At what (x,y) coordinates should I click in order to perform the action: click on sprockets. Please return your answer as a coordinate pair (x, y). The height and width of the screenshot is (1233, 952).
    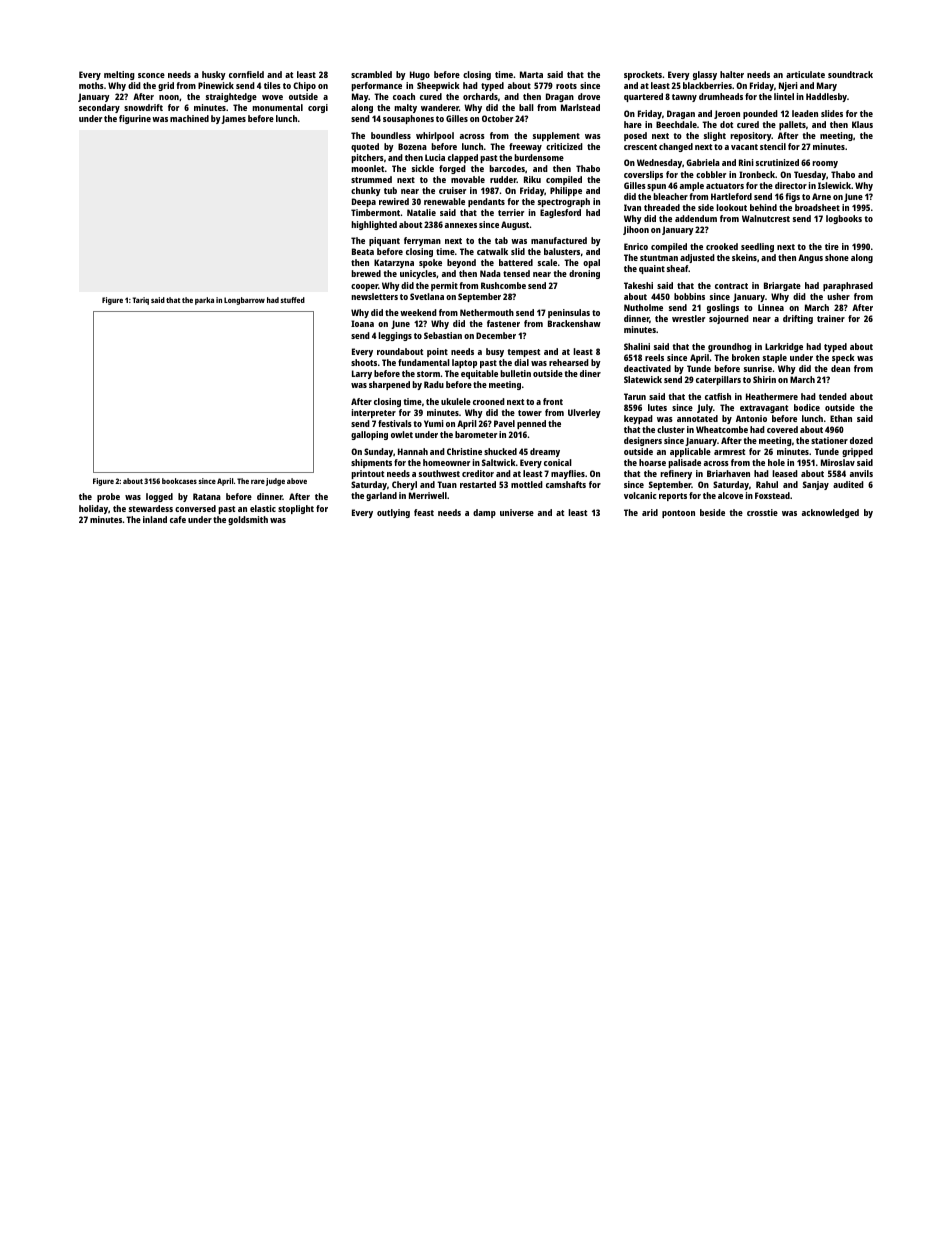
    Looking at the image, I should click on (643, 75).
